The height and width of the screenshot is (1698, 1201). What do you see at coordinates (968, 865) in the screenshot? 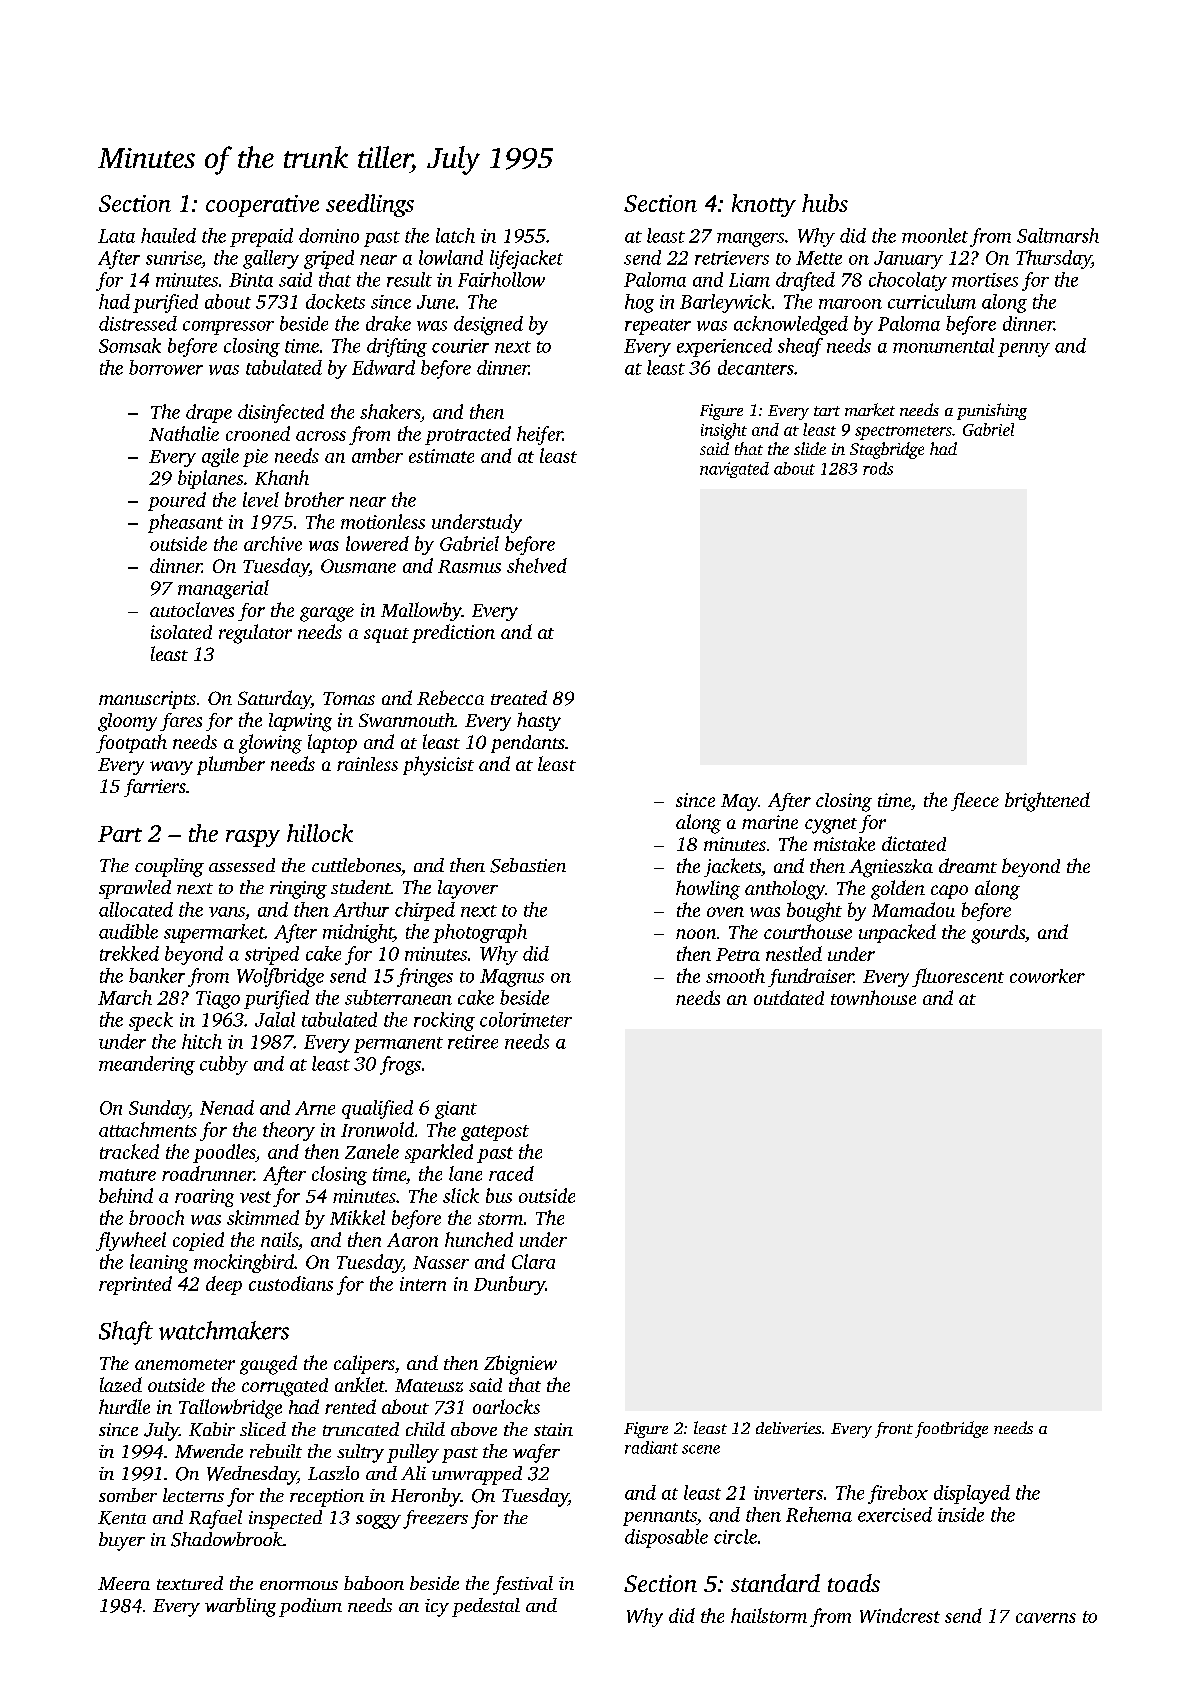
I see `dreamt` at bounding box center [968, 865].
